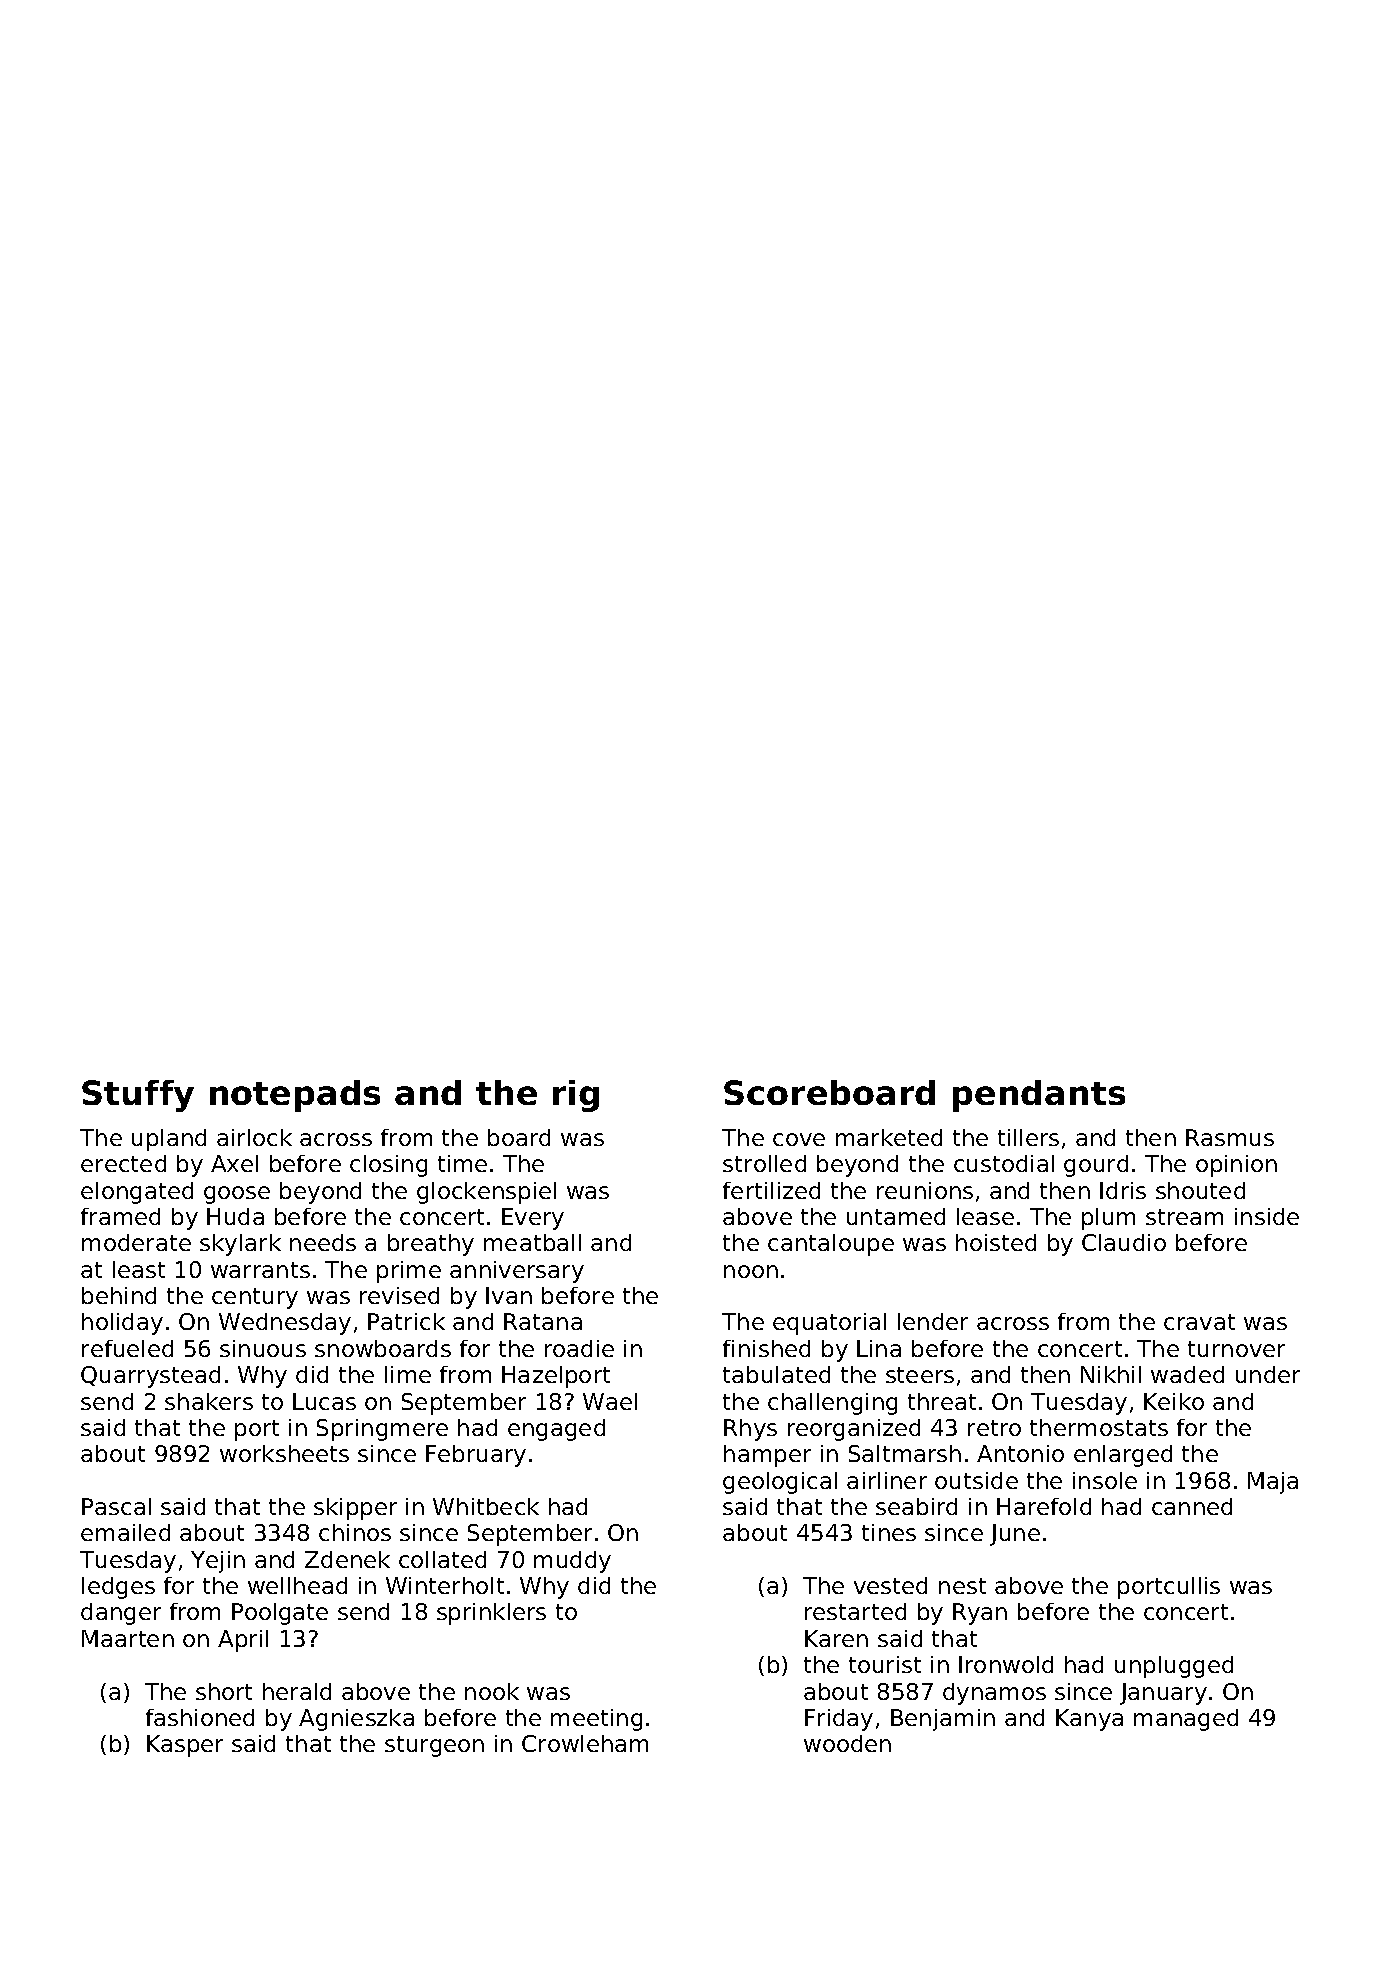 The height and width of the page is (1969, 1386). Describe the element at coordinates (610, 1401) in the page. I see `Wael` at that location.
